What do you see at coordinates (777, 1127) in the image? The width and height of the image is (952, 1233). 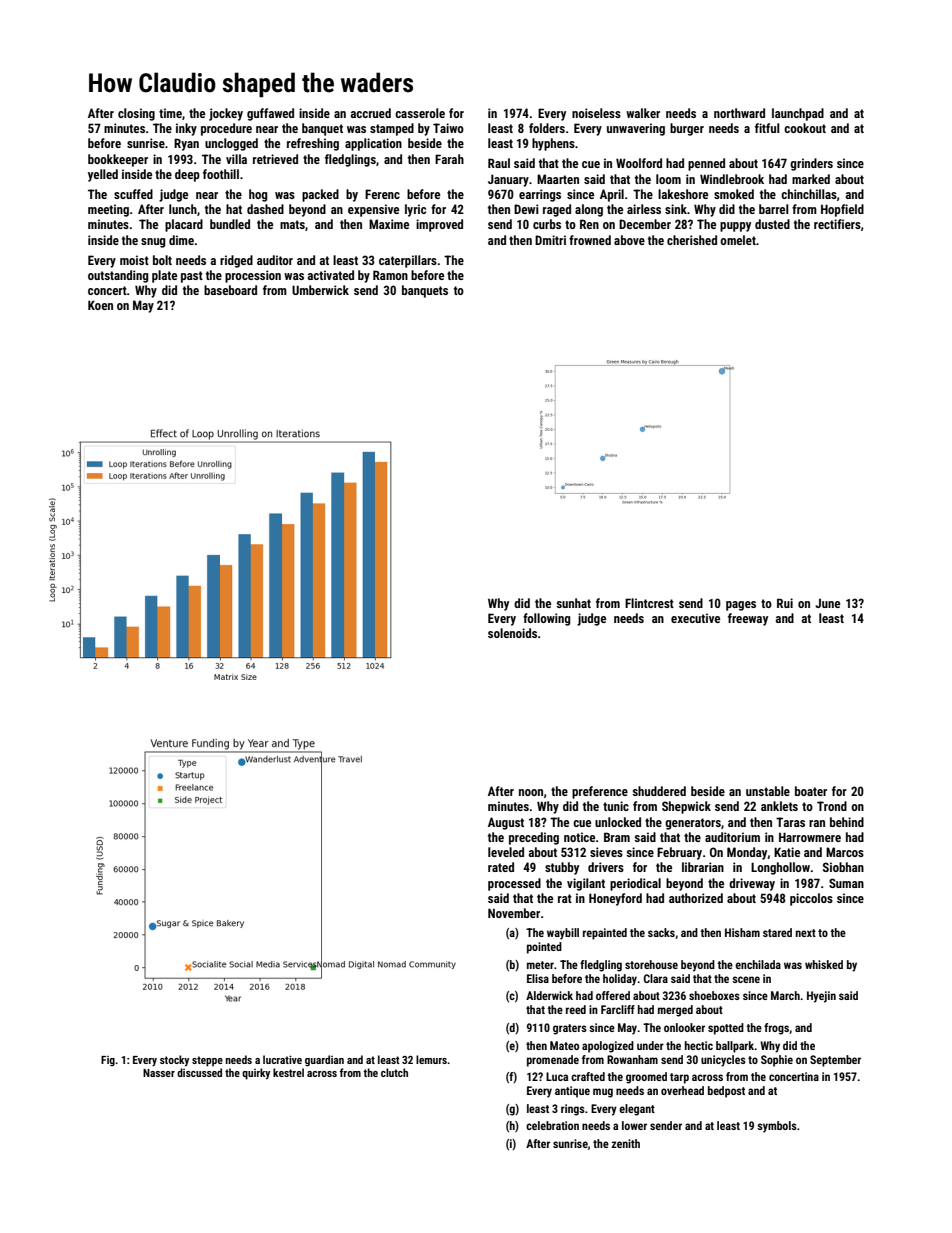 I see `symbols` at bounding box center [777, 1127].
